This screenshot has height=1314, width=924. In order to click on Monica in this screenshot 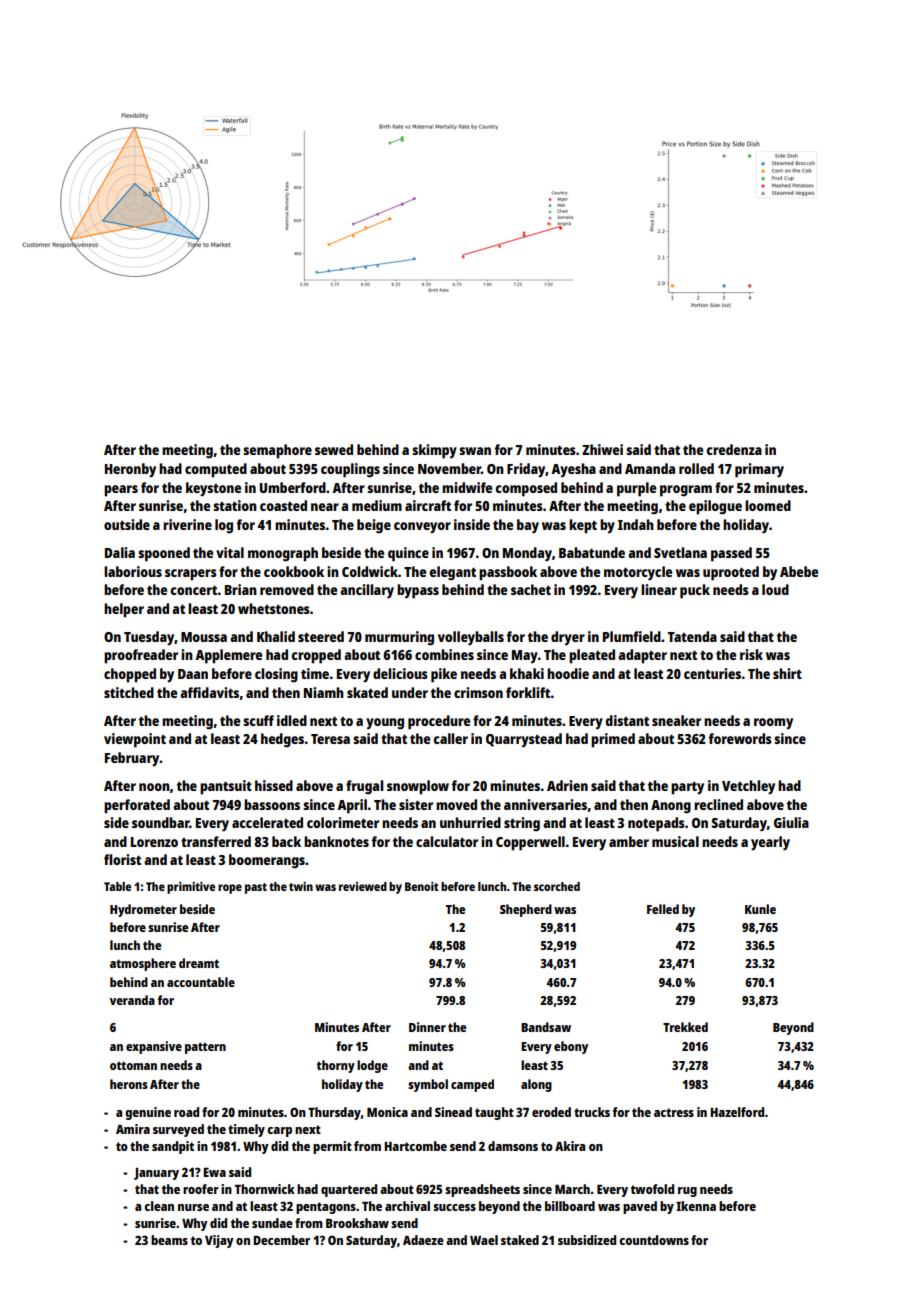, I will do `click(387, 1112)`.
